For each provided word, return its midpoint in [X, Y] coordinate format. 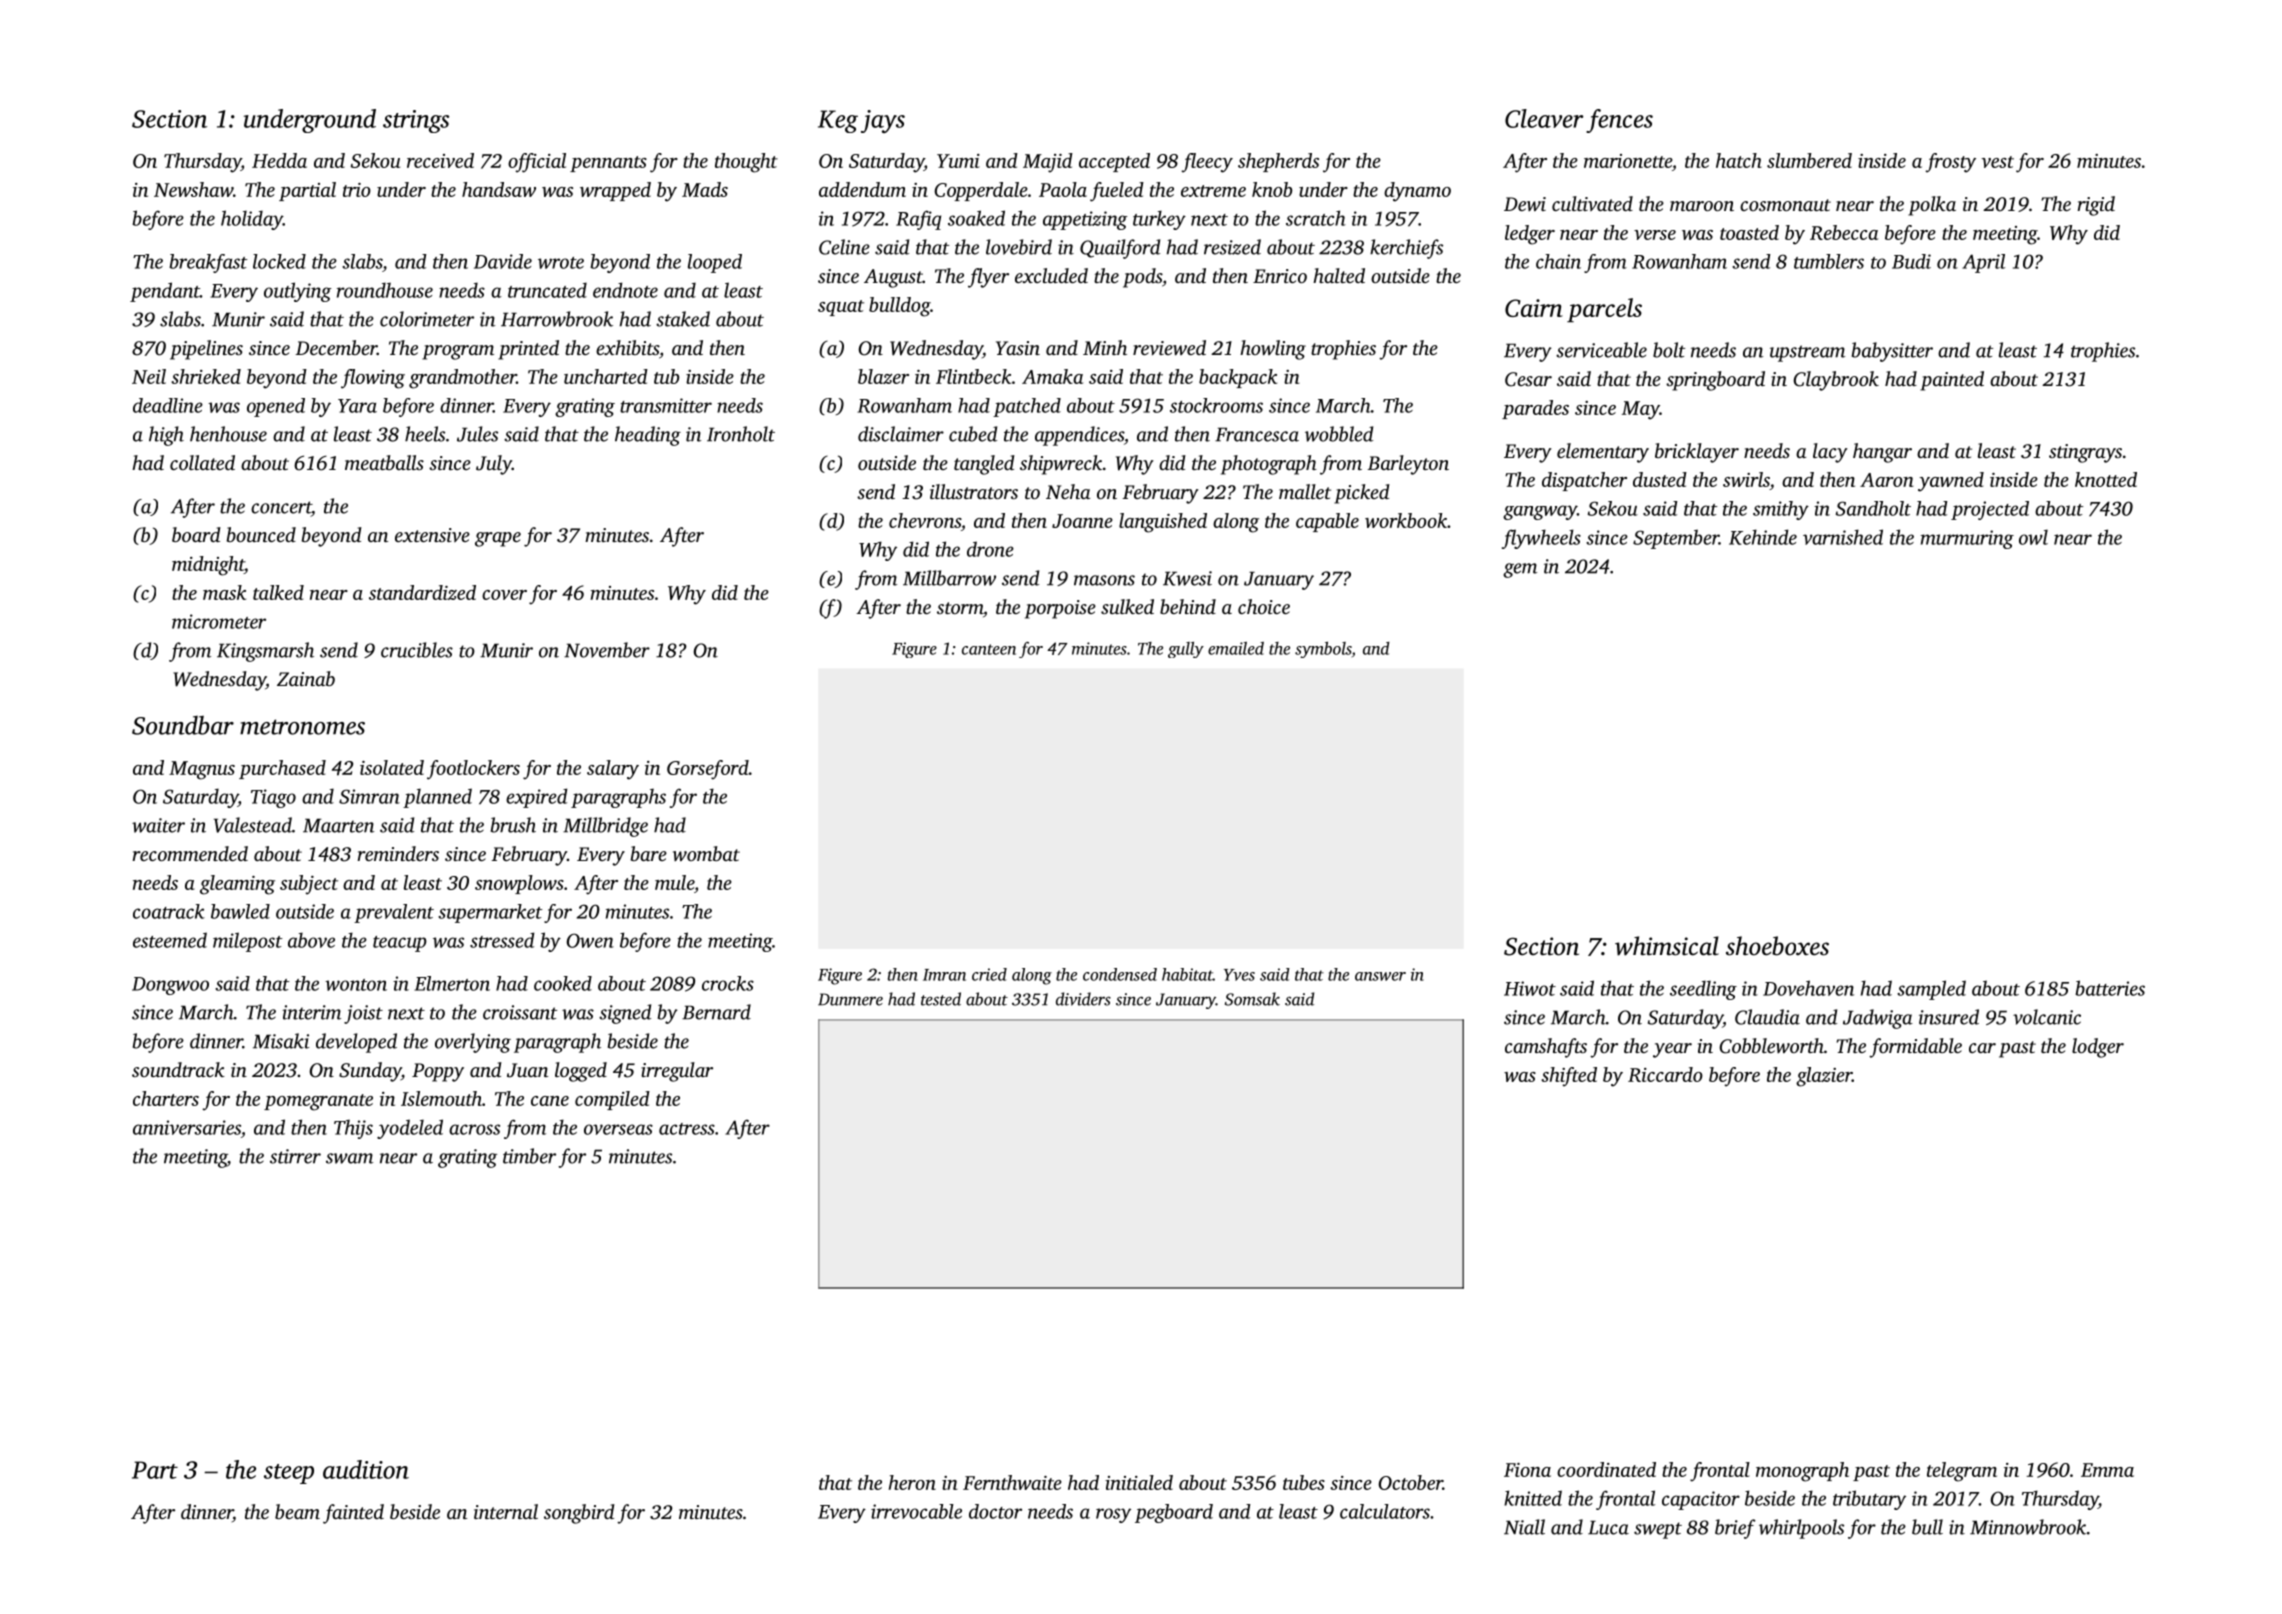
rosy [1113, 1515]
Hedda [279, 160]
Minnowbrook [2028, 1527]
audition [366, 1469]
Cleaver [1544, 118]
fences [1619, 121]
